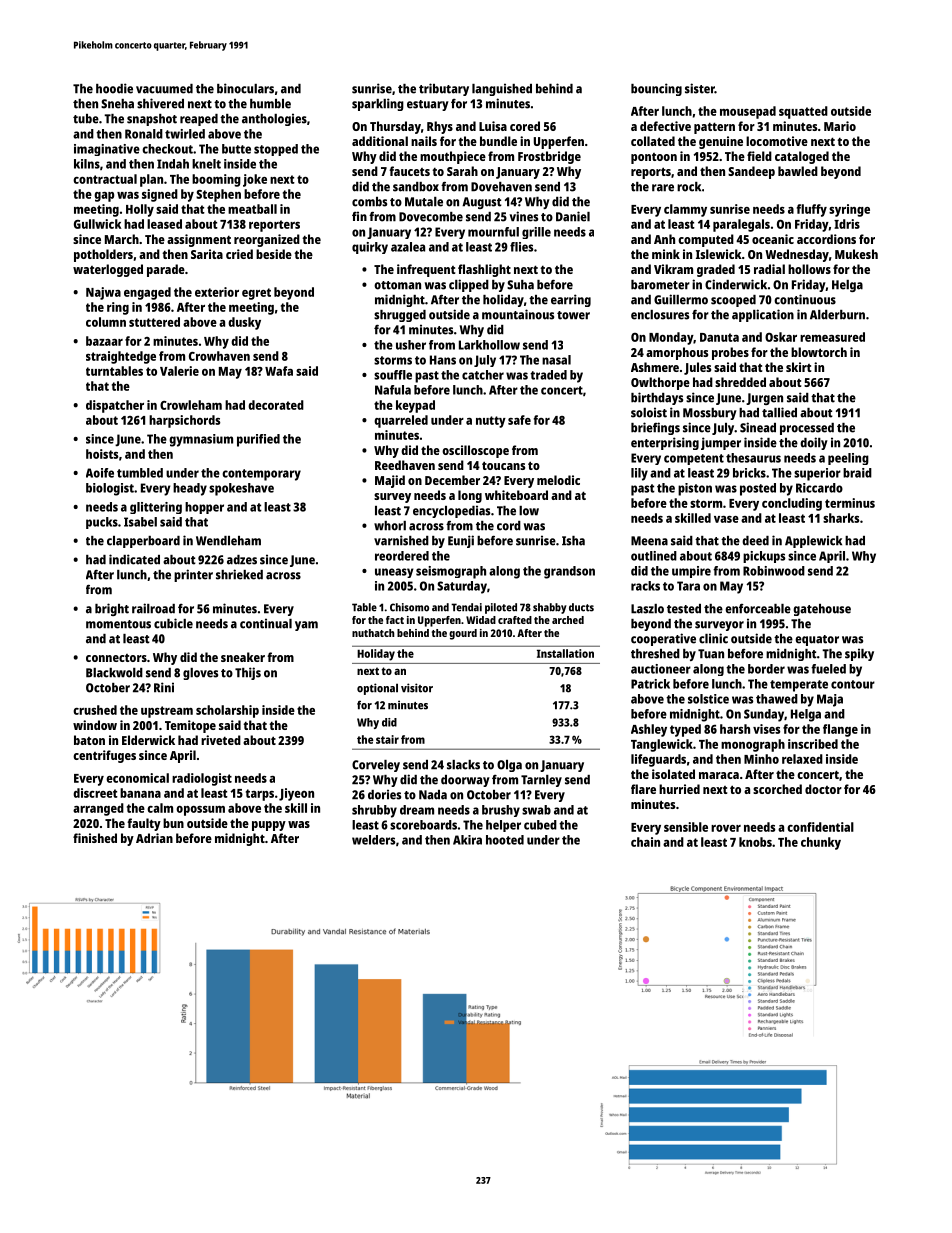 The width and height of the document is (952, 1233). Describe the element at coordinates (501, 608) in the document. I see `piloted` at that location.
